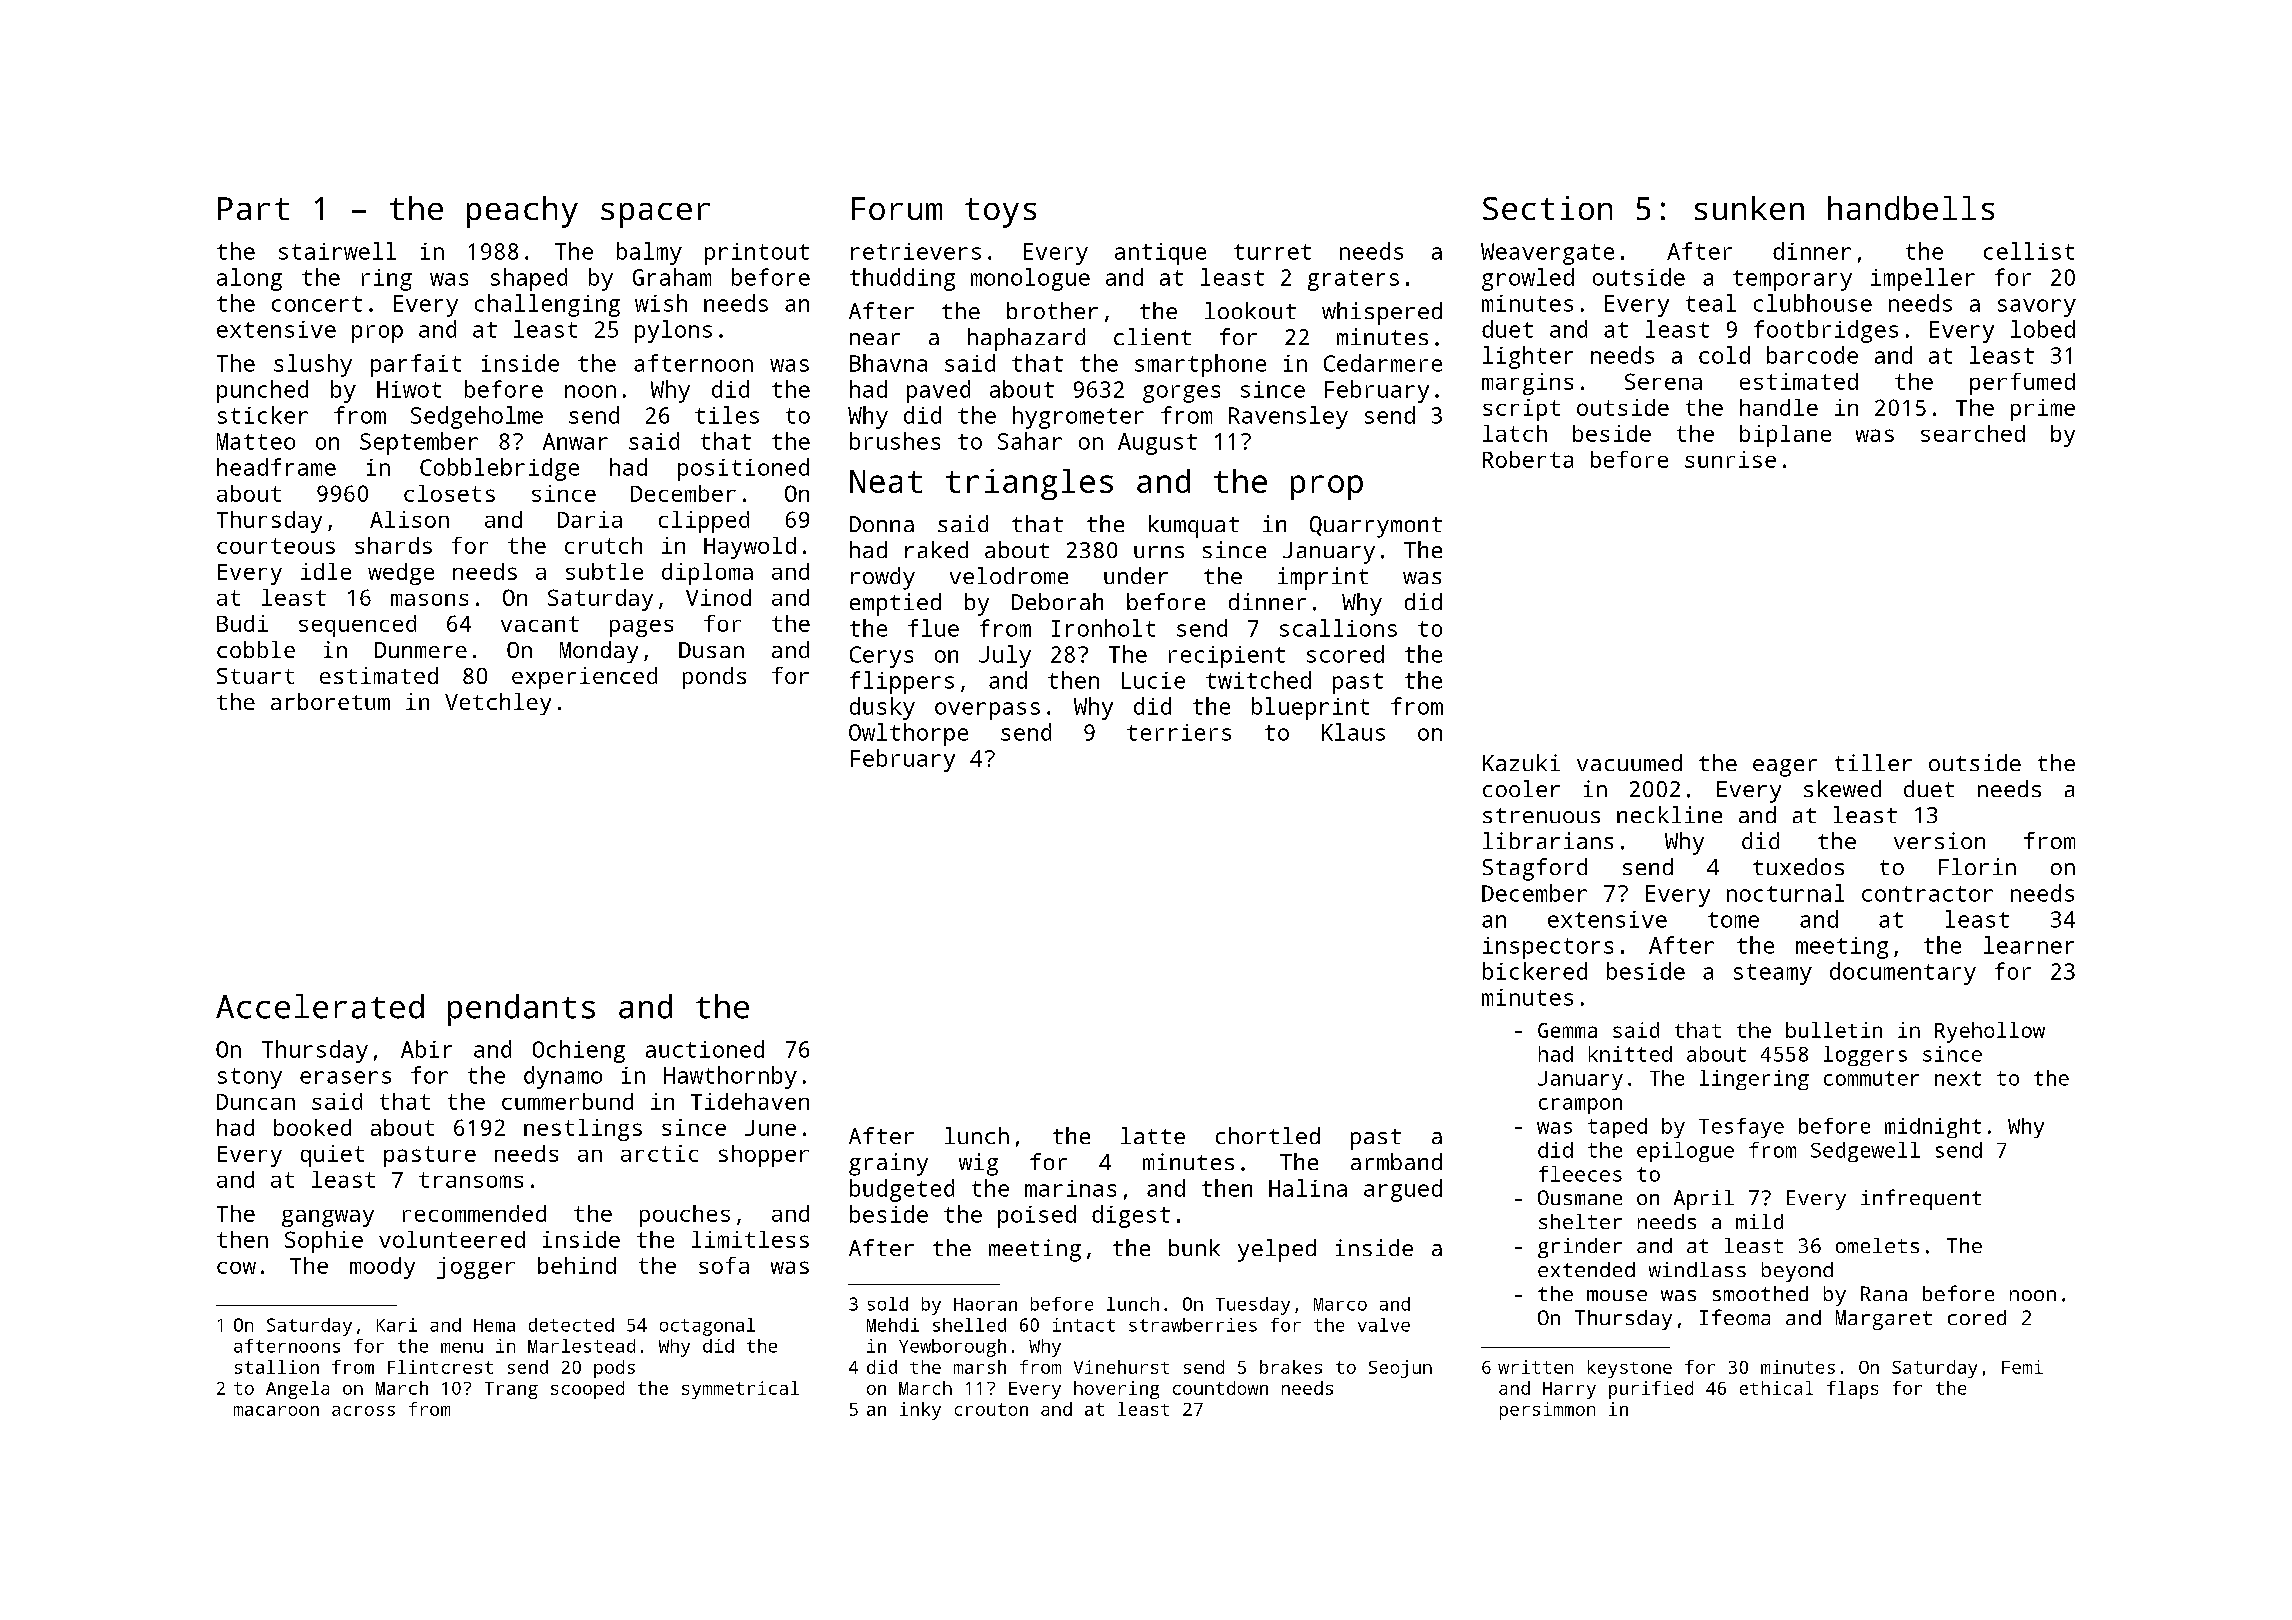  What do you see at coordinates (1268, 1135) in the page?
I see `chortled` at bounding box center [1268, 1135].
